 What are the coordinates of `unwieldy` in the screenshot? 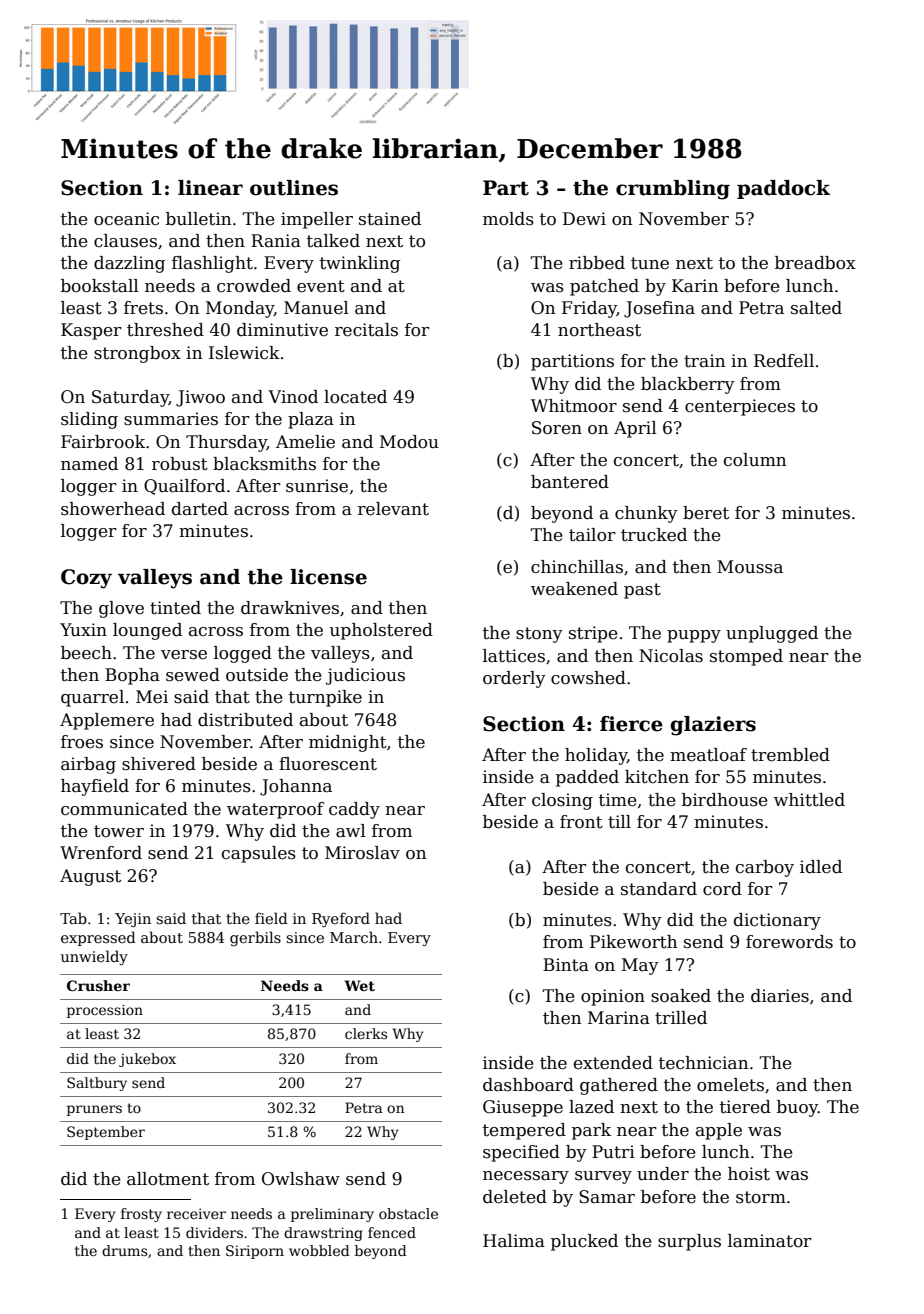 It's located at (94, 957).
